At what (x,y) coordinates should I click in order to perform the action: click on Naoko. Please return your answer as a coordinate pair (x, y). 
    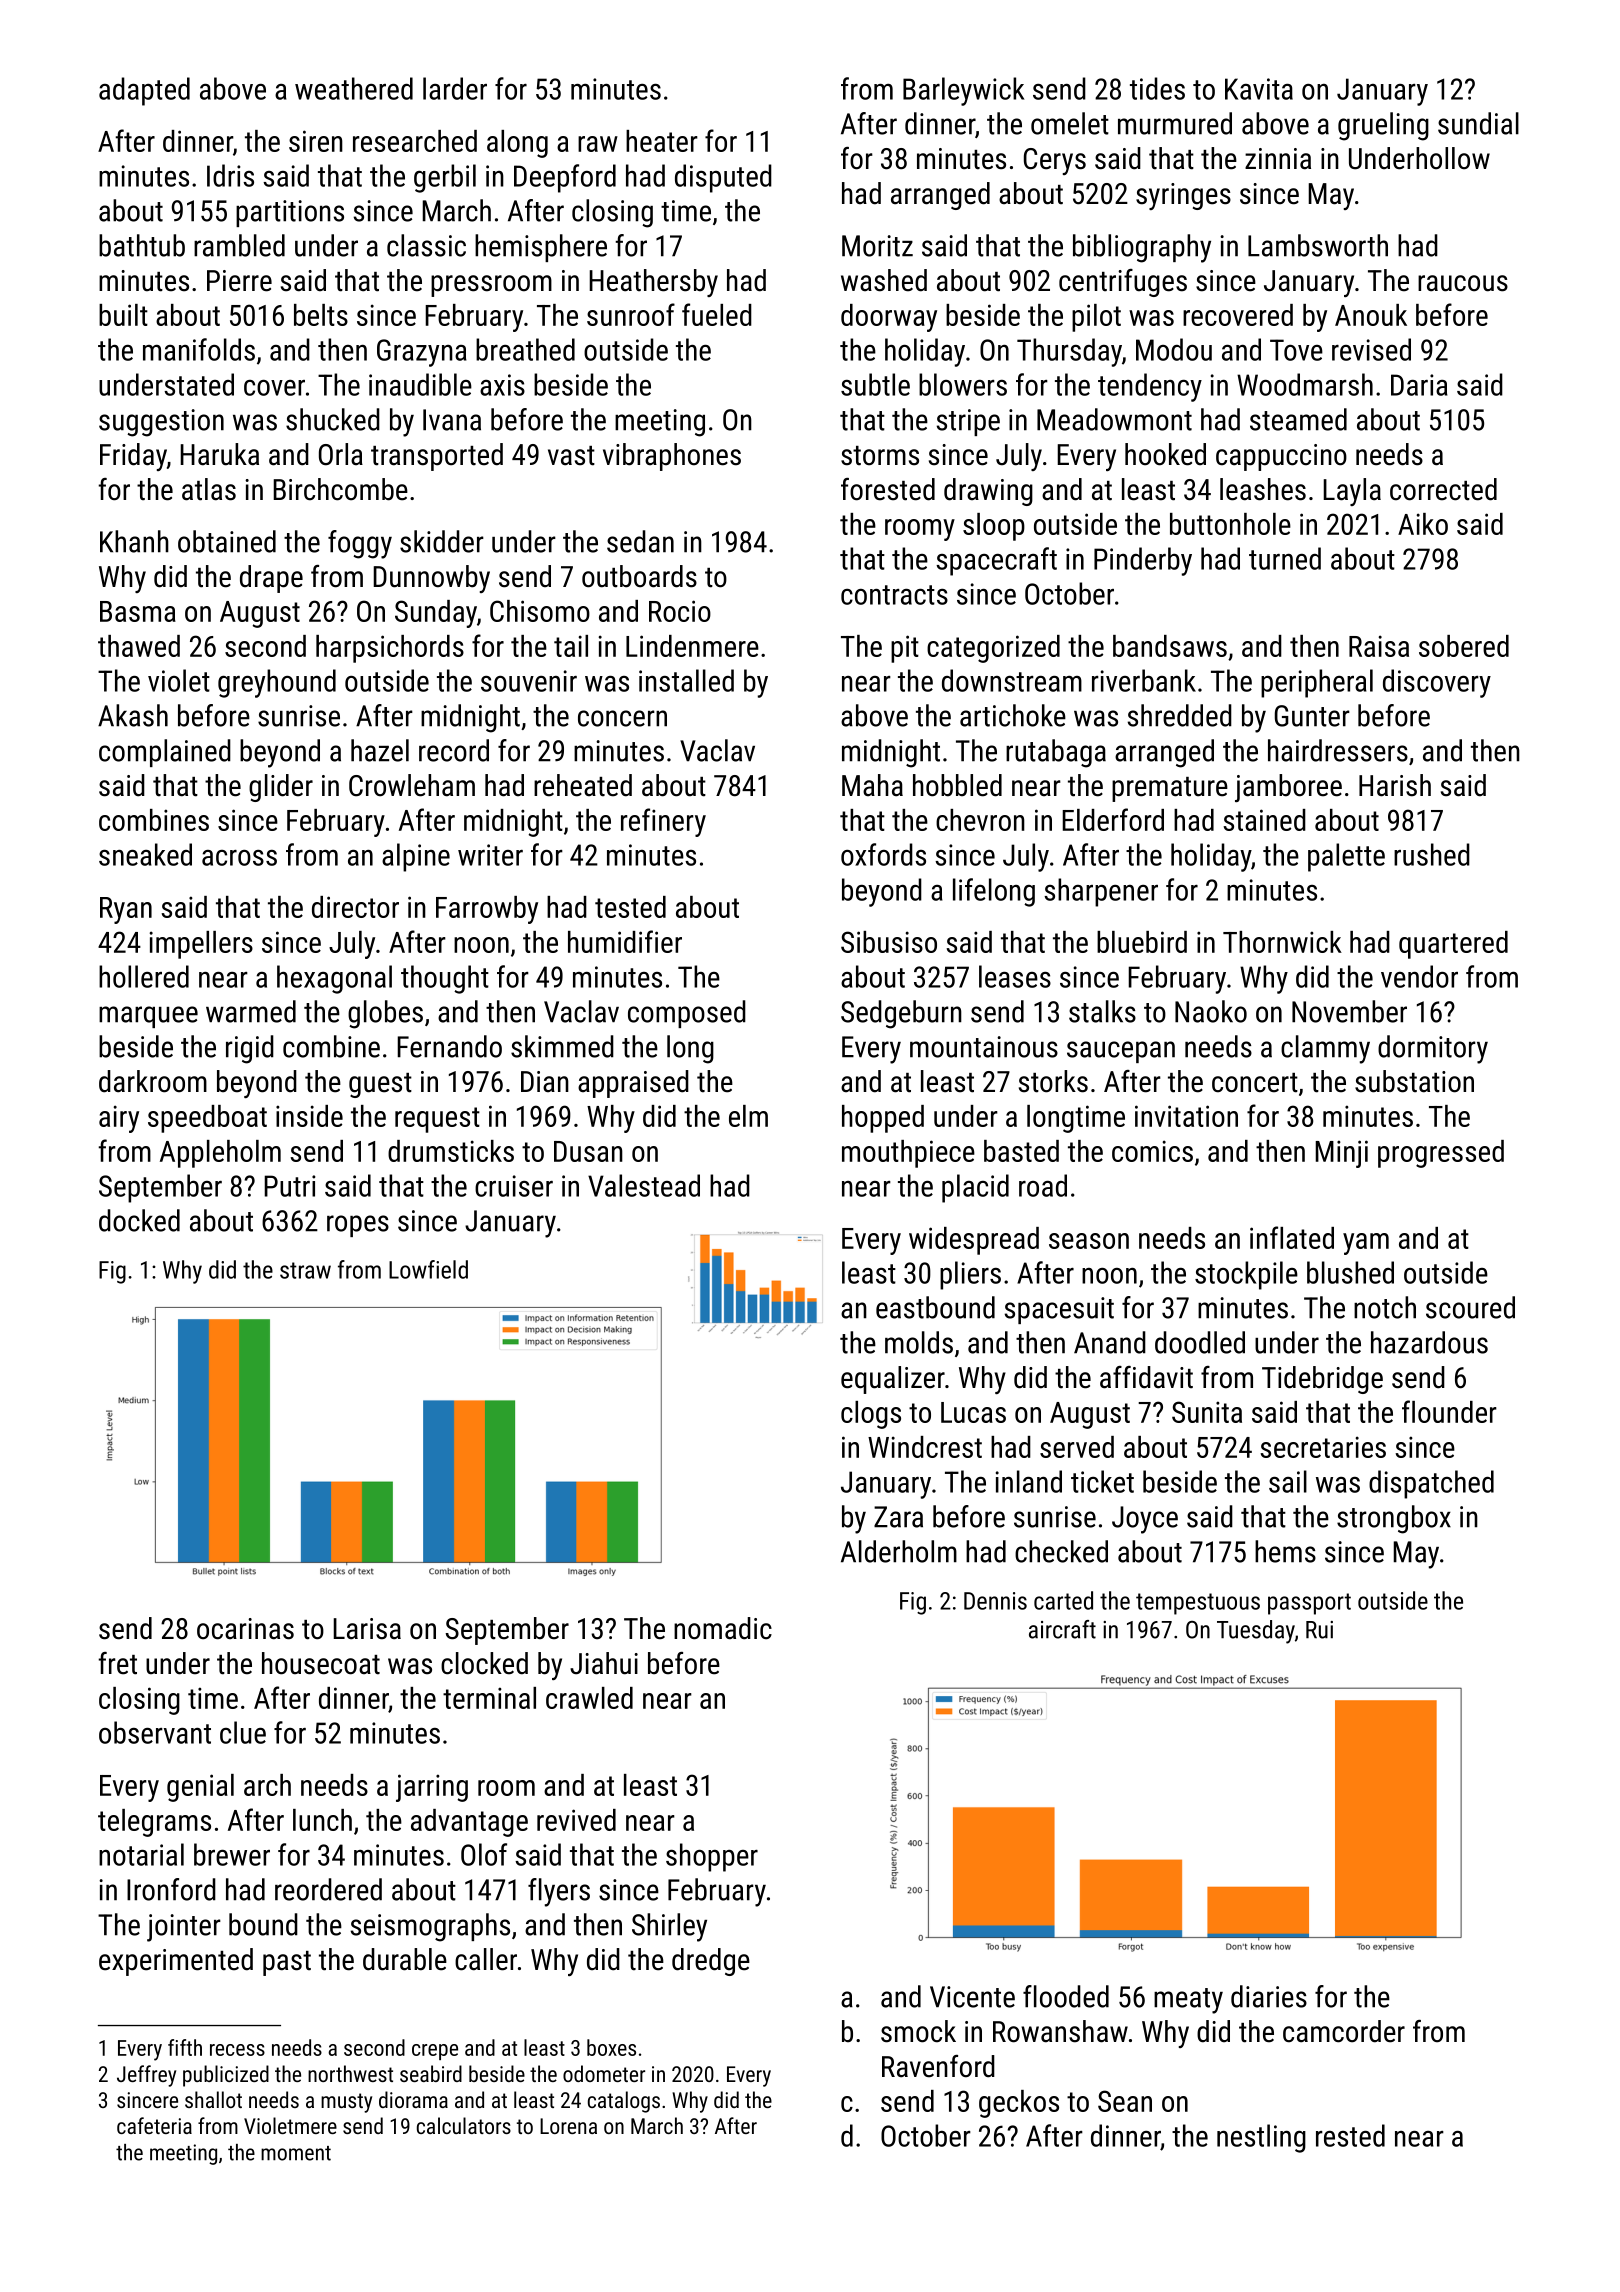
    Looking at the image, I should click on (1211, 1011).
